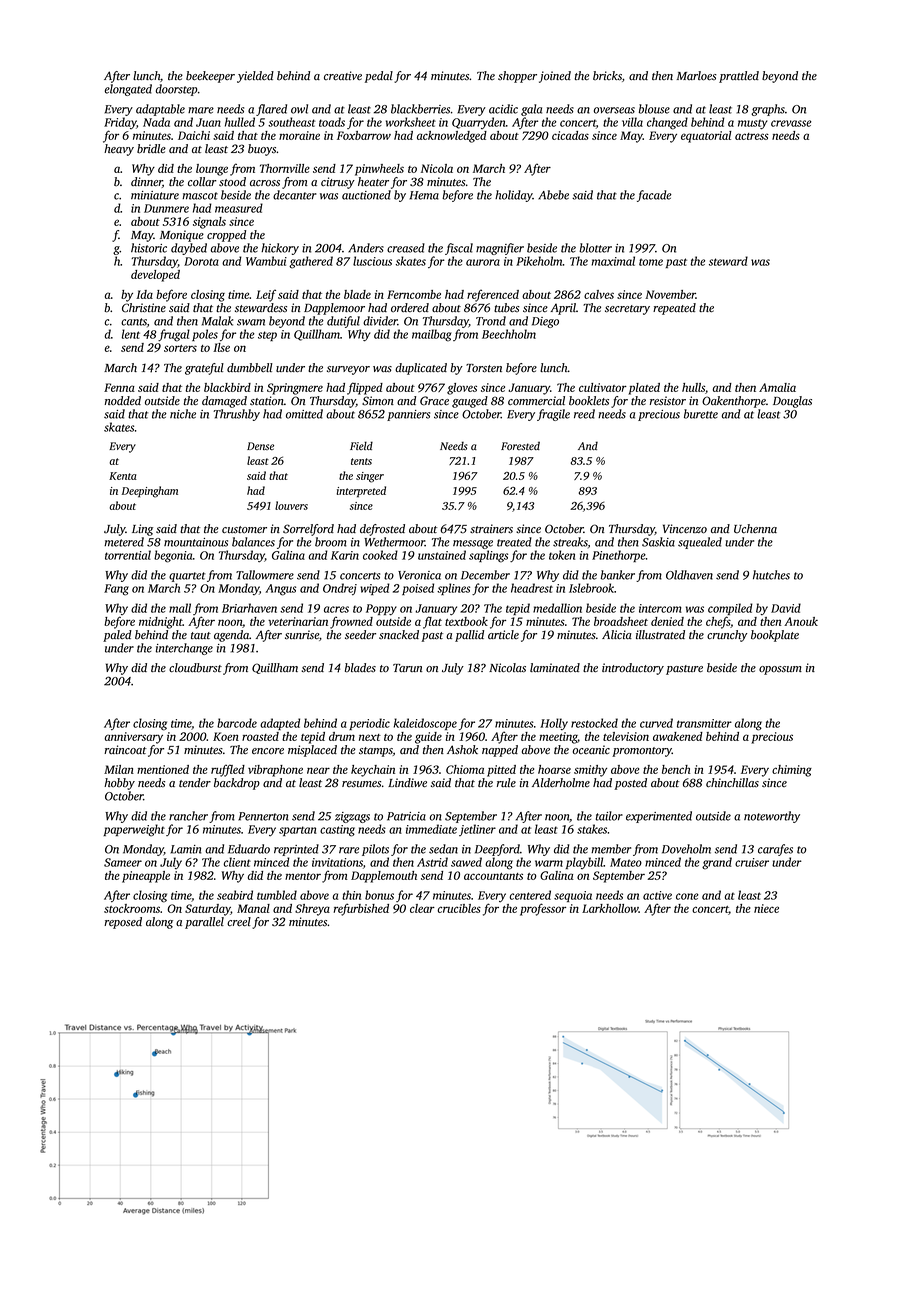 The width and height of the image is (924, 1308). I want to click on rancher, so click(188, 816).
